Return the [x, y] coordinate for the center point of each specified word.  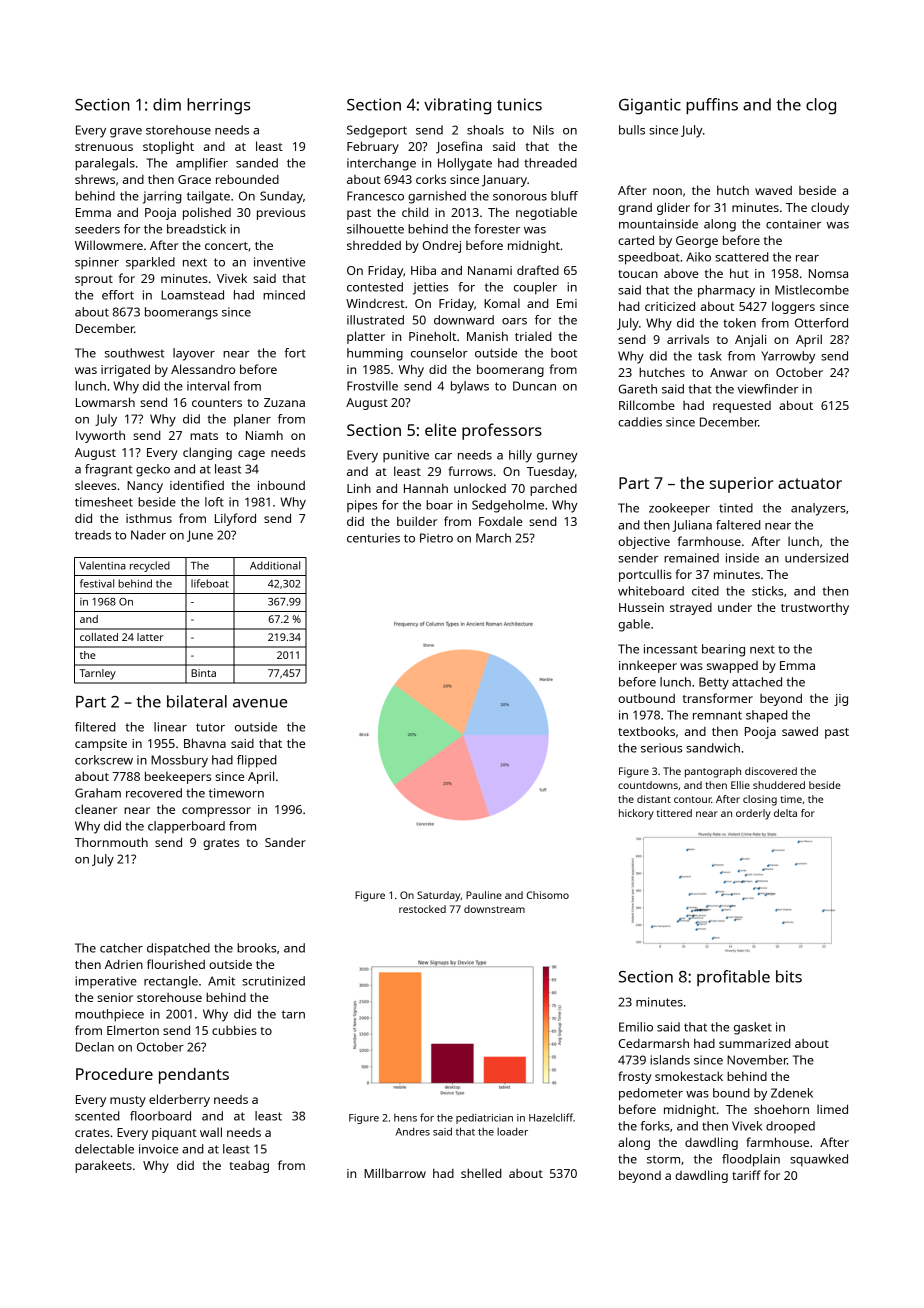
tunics [519, 104]
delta [785, 813]
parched [553, 489]
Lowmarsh [105, 402]
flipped [257, 761]
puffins [712, 106]
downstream [494, 909]
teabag [249, 1166]
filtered [95, 727]
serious [661, 748]
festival [97, 583]
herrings [218, 106]
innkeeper [648, 666]
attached [757, 682]
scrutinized [273, 981]
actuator [810, 483]
